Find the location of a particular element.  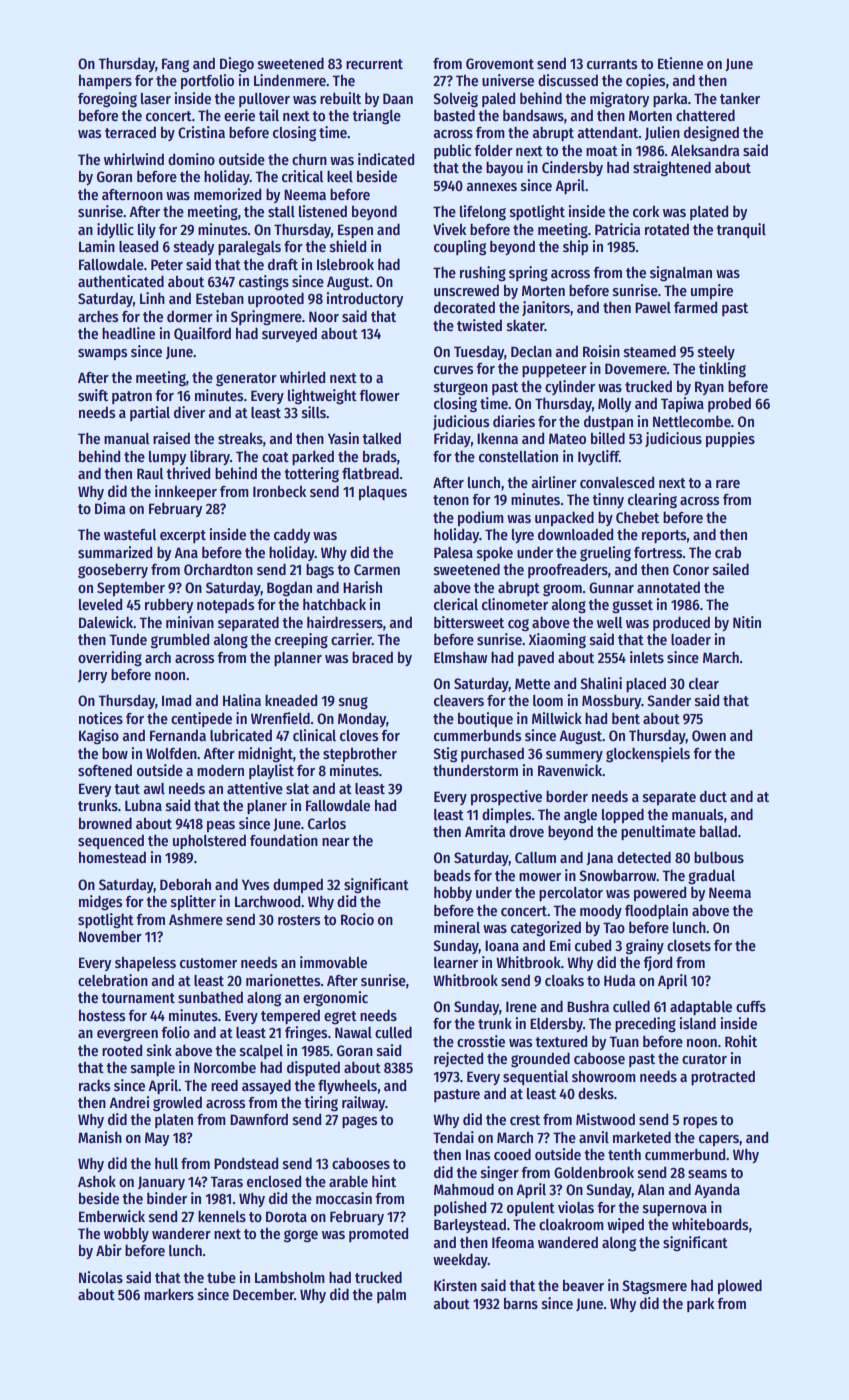

tube is located at coordinates (221, 1277).
